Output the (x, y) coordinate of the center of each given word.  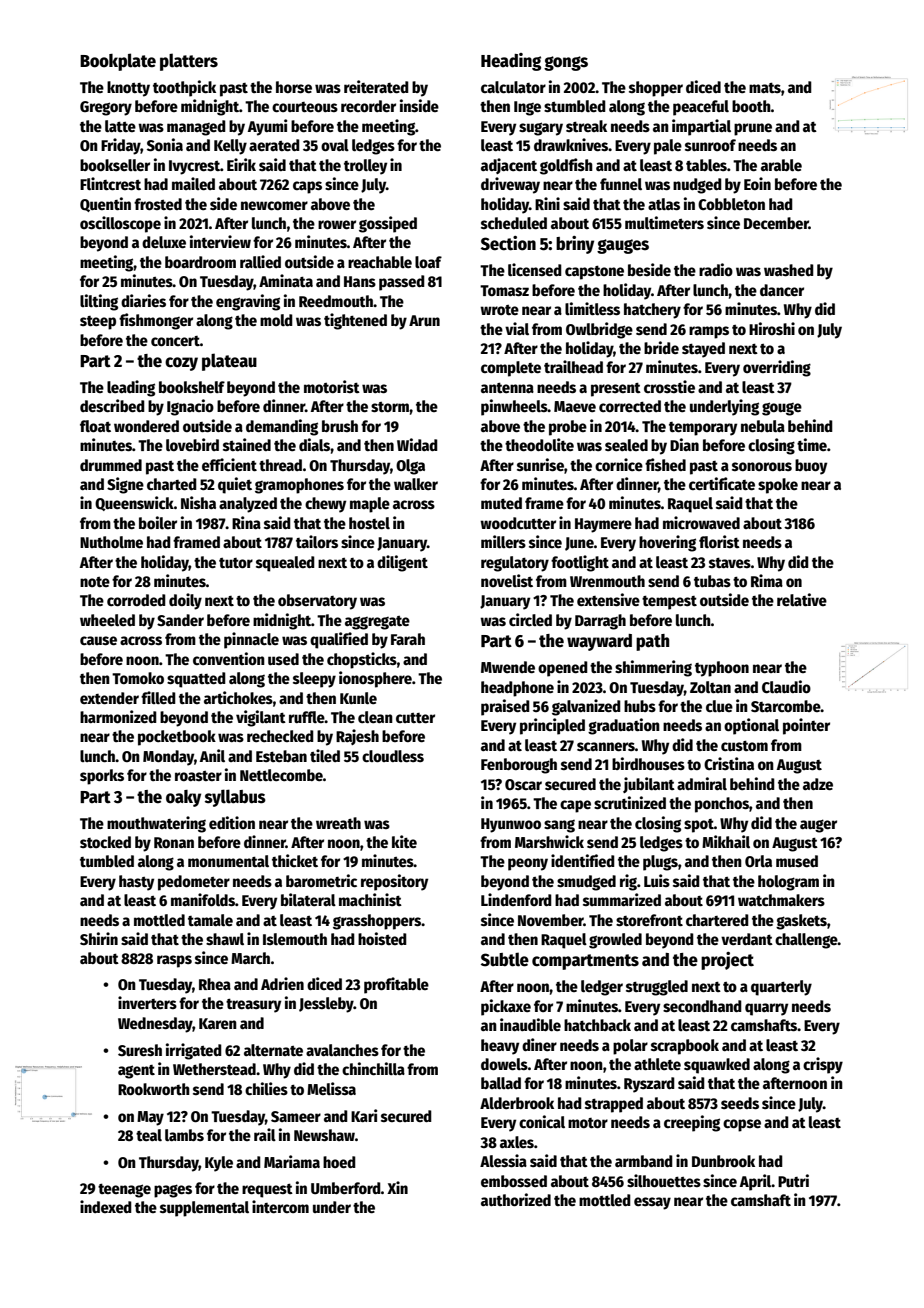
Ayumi (267, 127)
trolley (365, 167)
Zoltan (710, 687)
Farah (408, 639)
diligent (402, 563)
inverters (147, 1003)
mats (765, 87)
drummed (111, 465)
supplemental (204, 1209)
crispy (823, 1065)
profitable (396, 985)
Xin (397, 1187)
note (95, 582)
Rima (767, 580)
